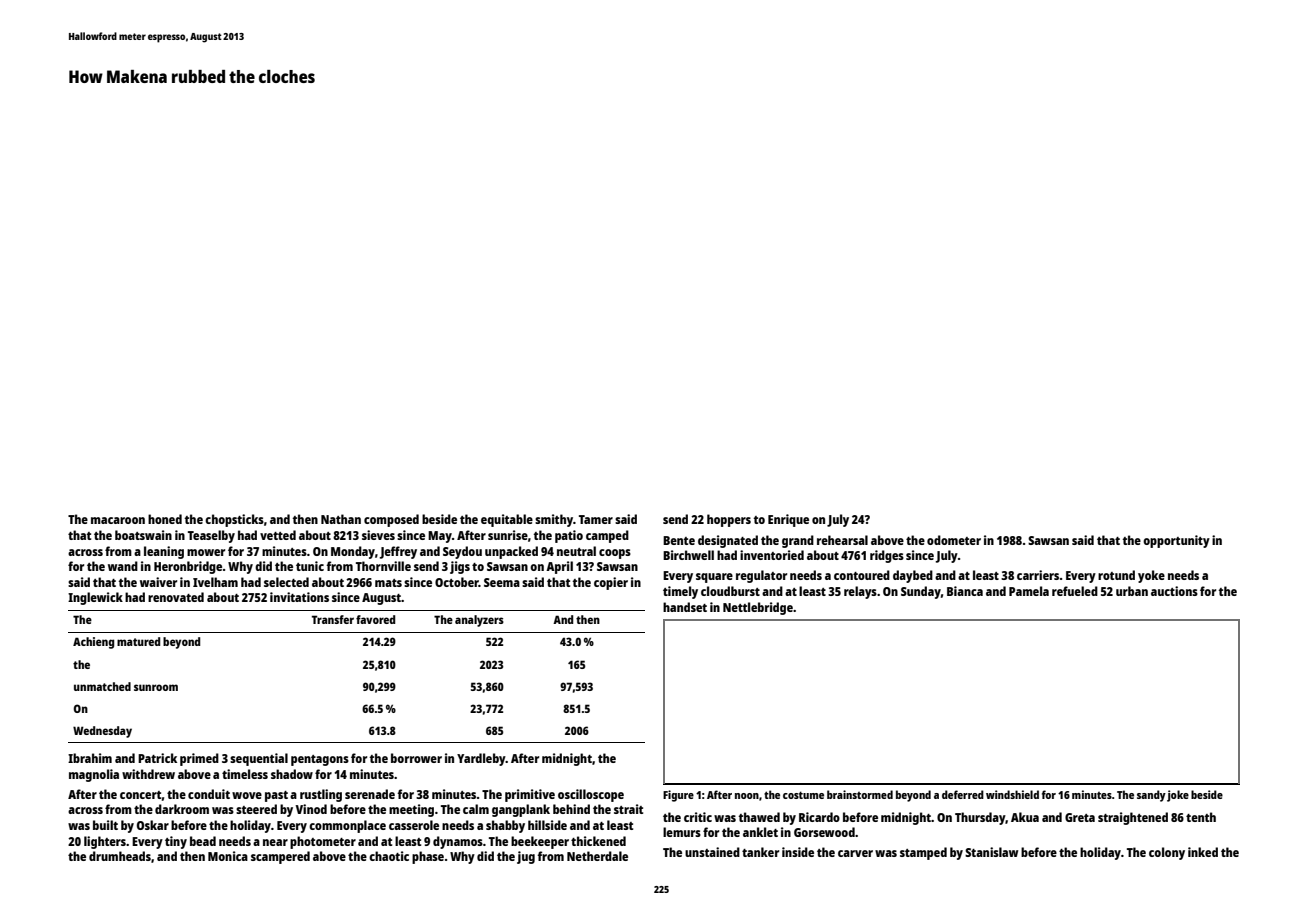 The image size is (1308, 924). I want to click on stamped, so click(923, 853).
